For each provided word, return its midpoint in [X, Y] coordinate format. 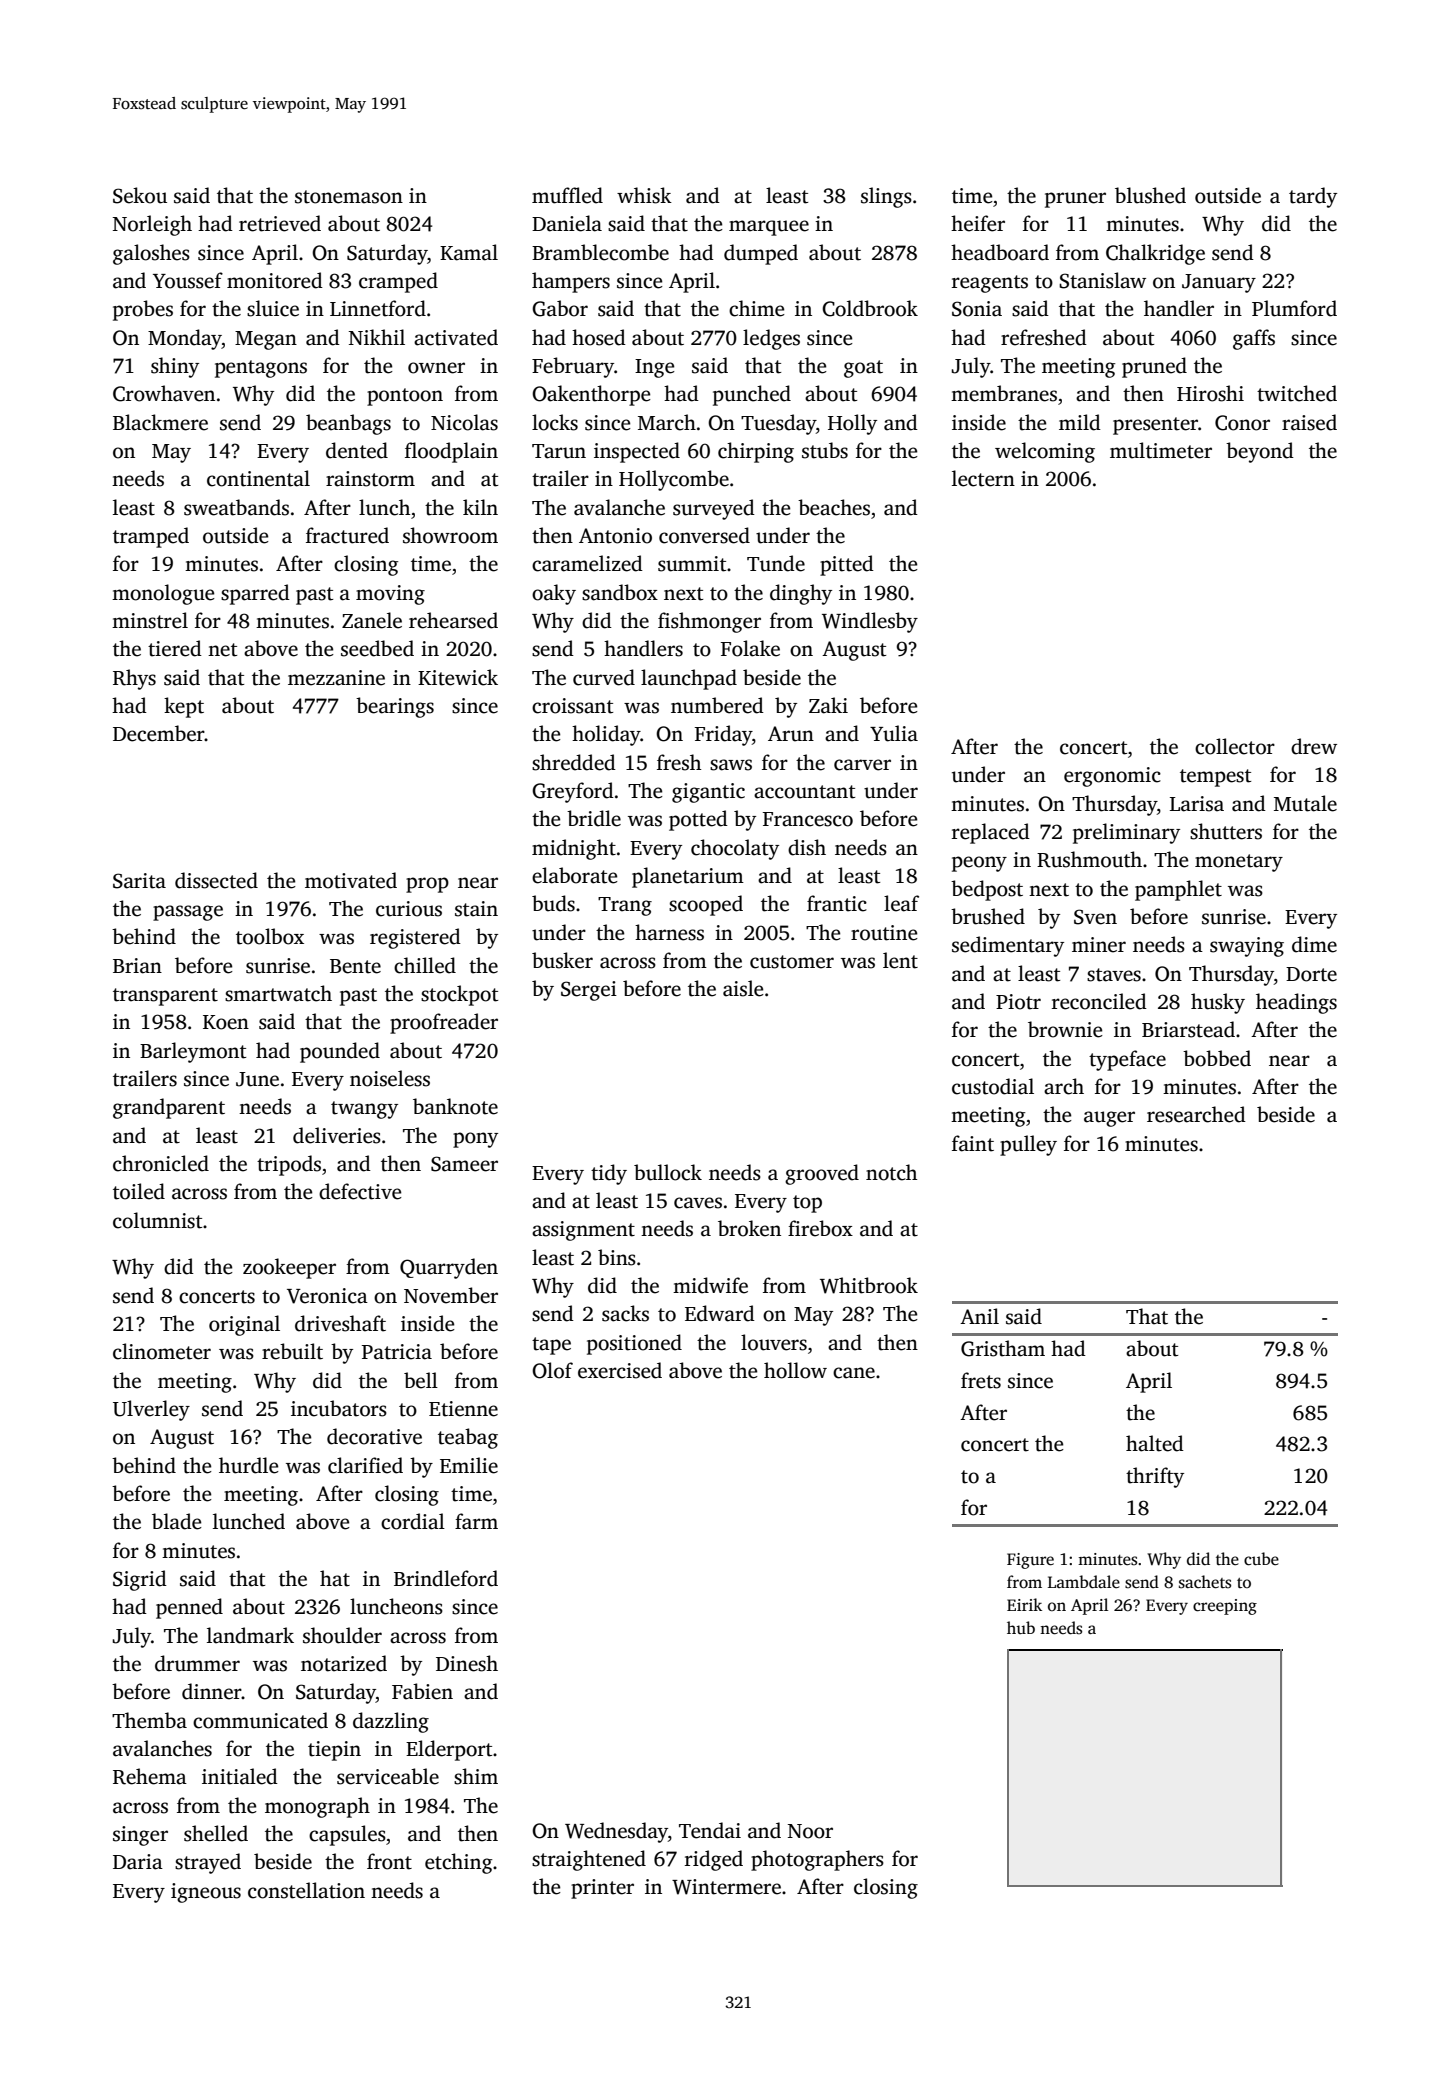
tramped [151, 537]
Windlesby [870, 622]
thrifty [1155, 1477]
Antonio [615, 536]
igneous [206, 1893]
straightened [589, 1860]
